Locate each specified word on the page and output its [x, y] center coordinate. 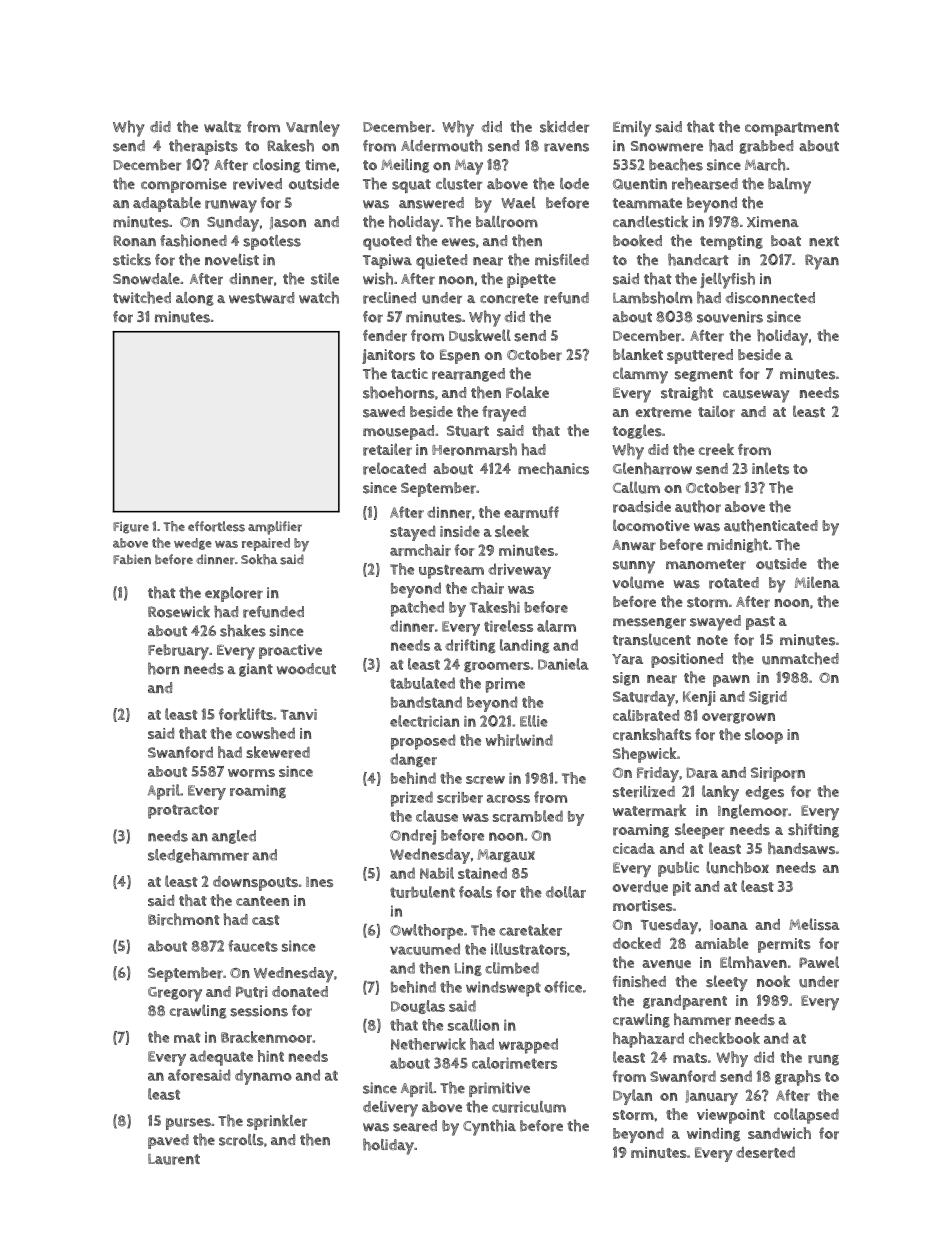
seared [415, 1126]
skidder [565, 126]
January [711, 1097]
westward [261, 298]
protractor [183, 812]
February [178, 652]
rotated [734, 583]
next [824, 241]
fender [385, 336]
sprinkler [277, 1122]
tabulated [422, 683]
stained [482, 873]
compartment [792, 129]
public [678, 869]
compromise [184, 185]
